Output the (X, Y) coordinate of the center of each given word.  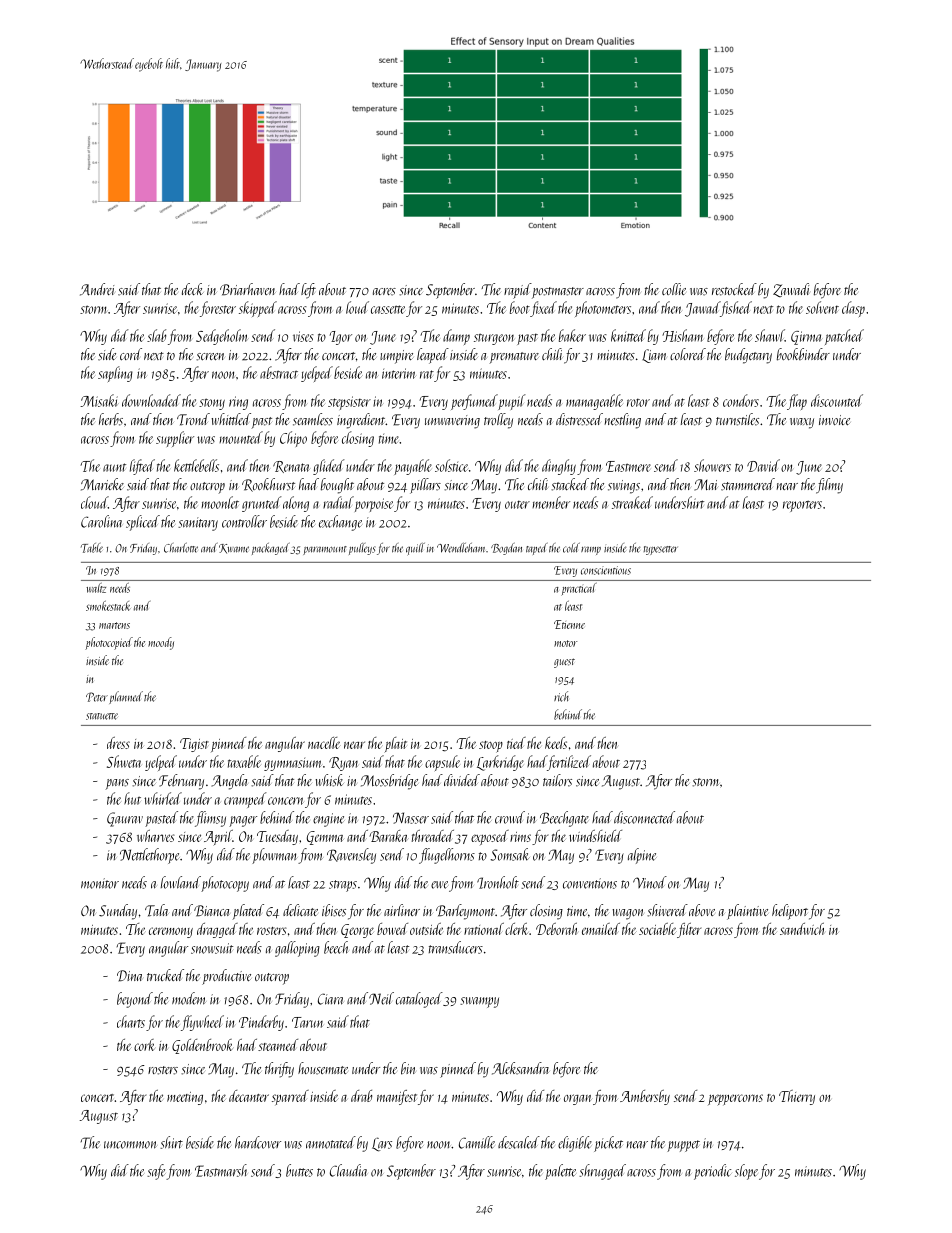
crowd (510, 817)
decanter (249, 1096)
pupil (512, 402)
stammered (748, 484)
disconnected (644, 817)
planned (126, 697)
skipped (258, 309)
